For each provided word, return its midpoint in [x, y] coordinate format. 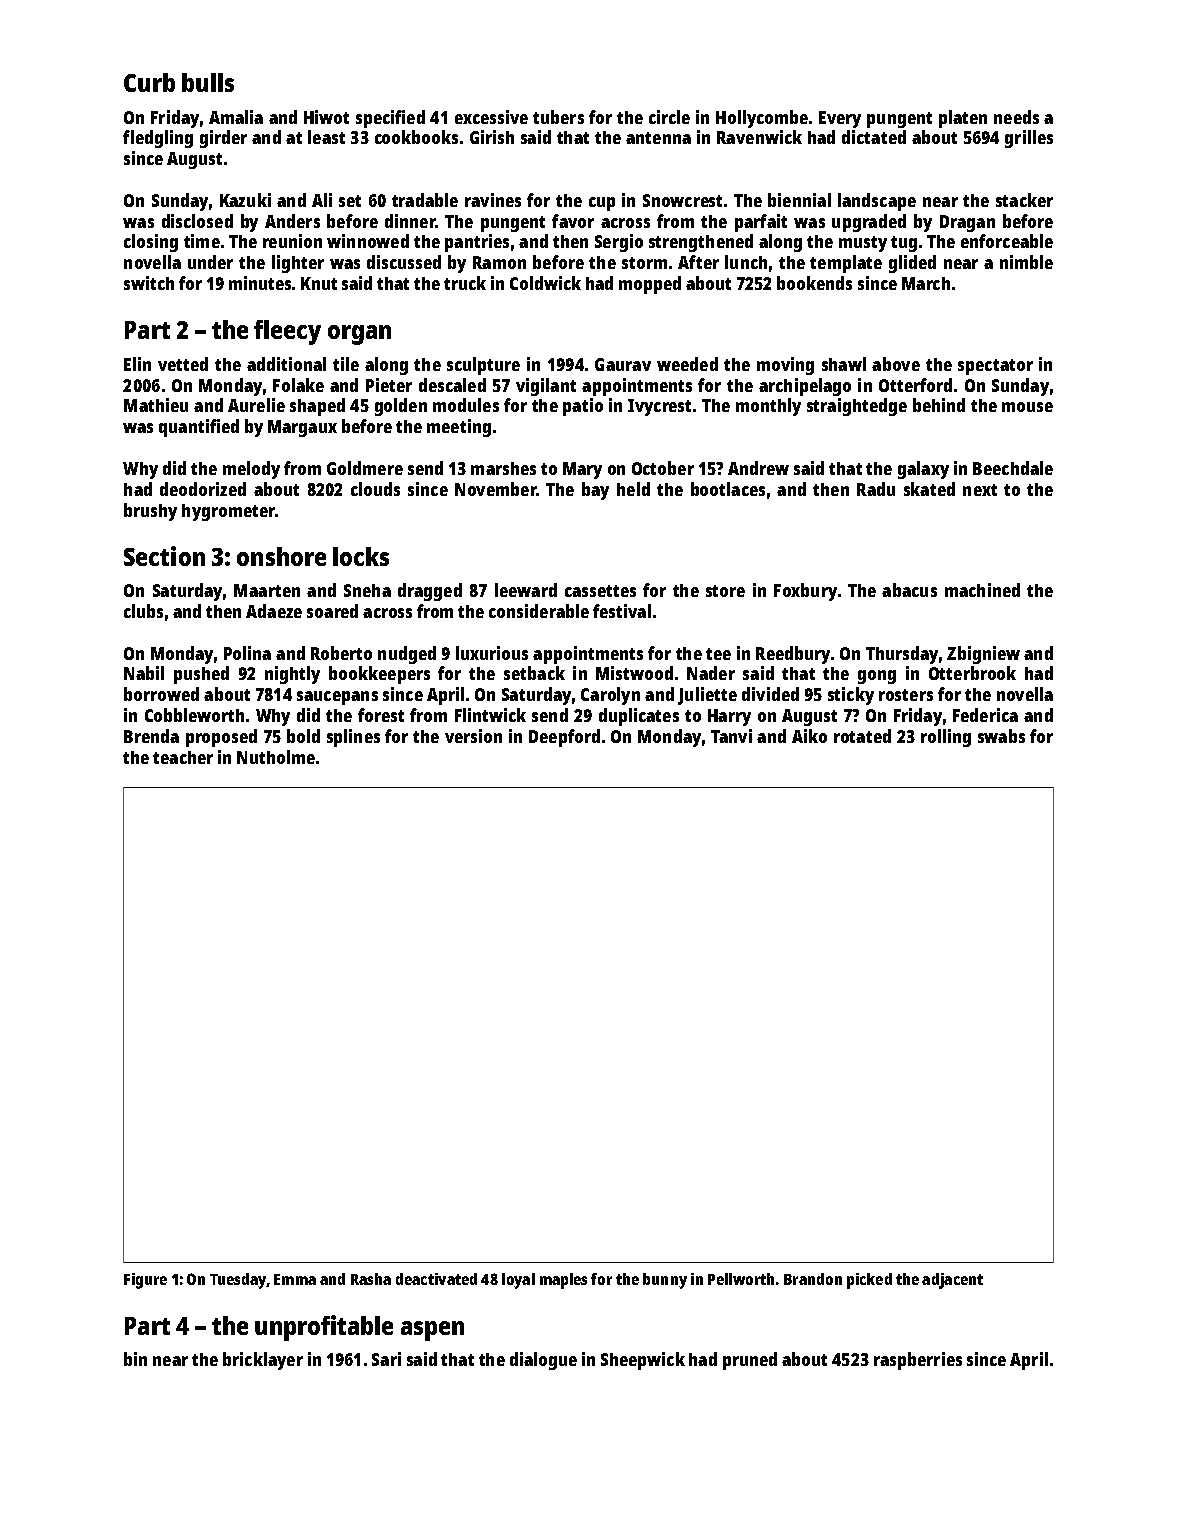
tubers [558, 117]
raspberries [918, 1361]
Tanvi [731, 736]
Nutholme [276, 757]
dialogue [543, 1361]
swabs [1001, 736]
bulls [208, 82]
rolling [946, 738]
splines [353, 738]
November [495, 489]
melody [251, 470]
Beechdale [1013, 468]
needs [1016, 117]
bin [135, 1359]
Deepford [564, 738]
